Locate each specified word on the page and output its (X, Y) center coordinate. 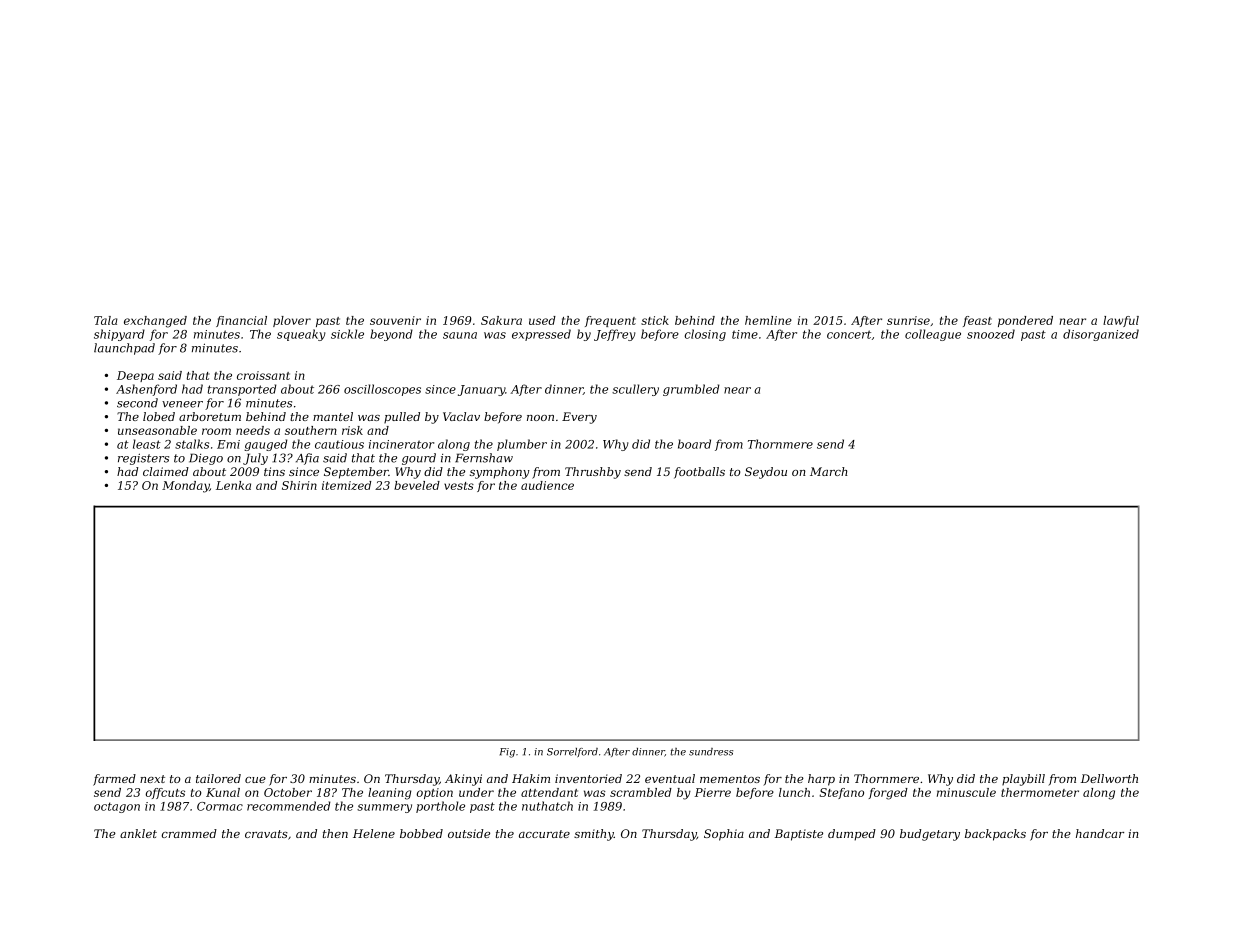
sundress (711, 752)
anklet (138, 833)
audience (547, 485)
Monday (185, 487)
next (152, 779)
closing (705, 335)
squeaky (301, 335)
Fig (507, 753)
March (828, 471)
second (137, 403)
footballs (699, 473)
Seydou (766, 473)
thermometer (1040, 792)
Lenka (233, 485)
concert (849, 334)
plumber (522, 445)
